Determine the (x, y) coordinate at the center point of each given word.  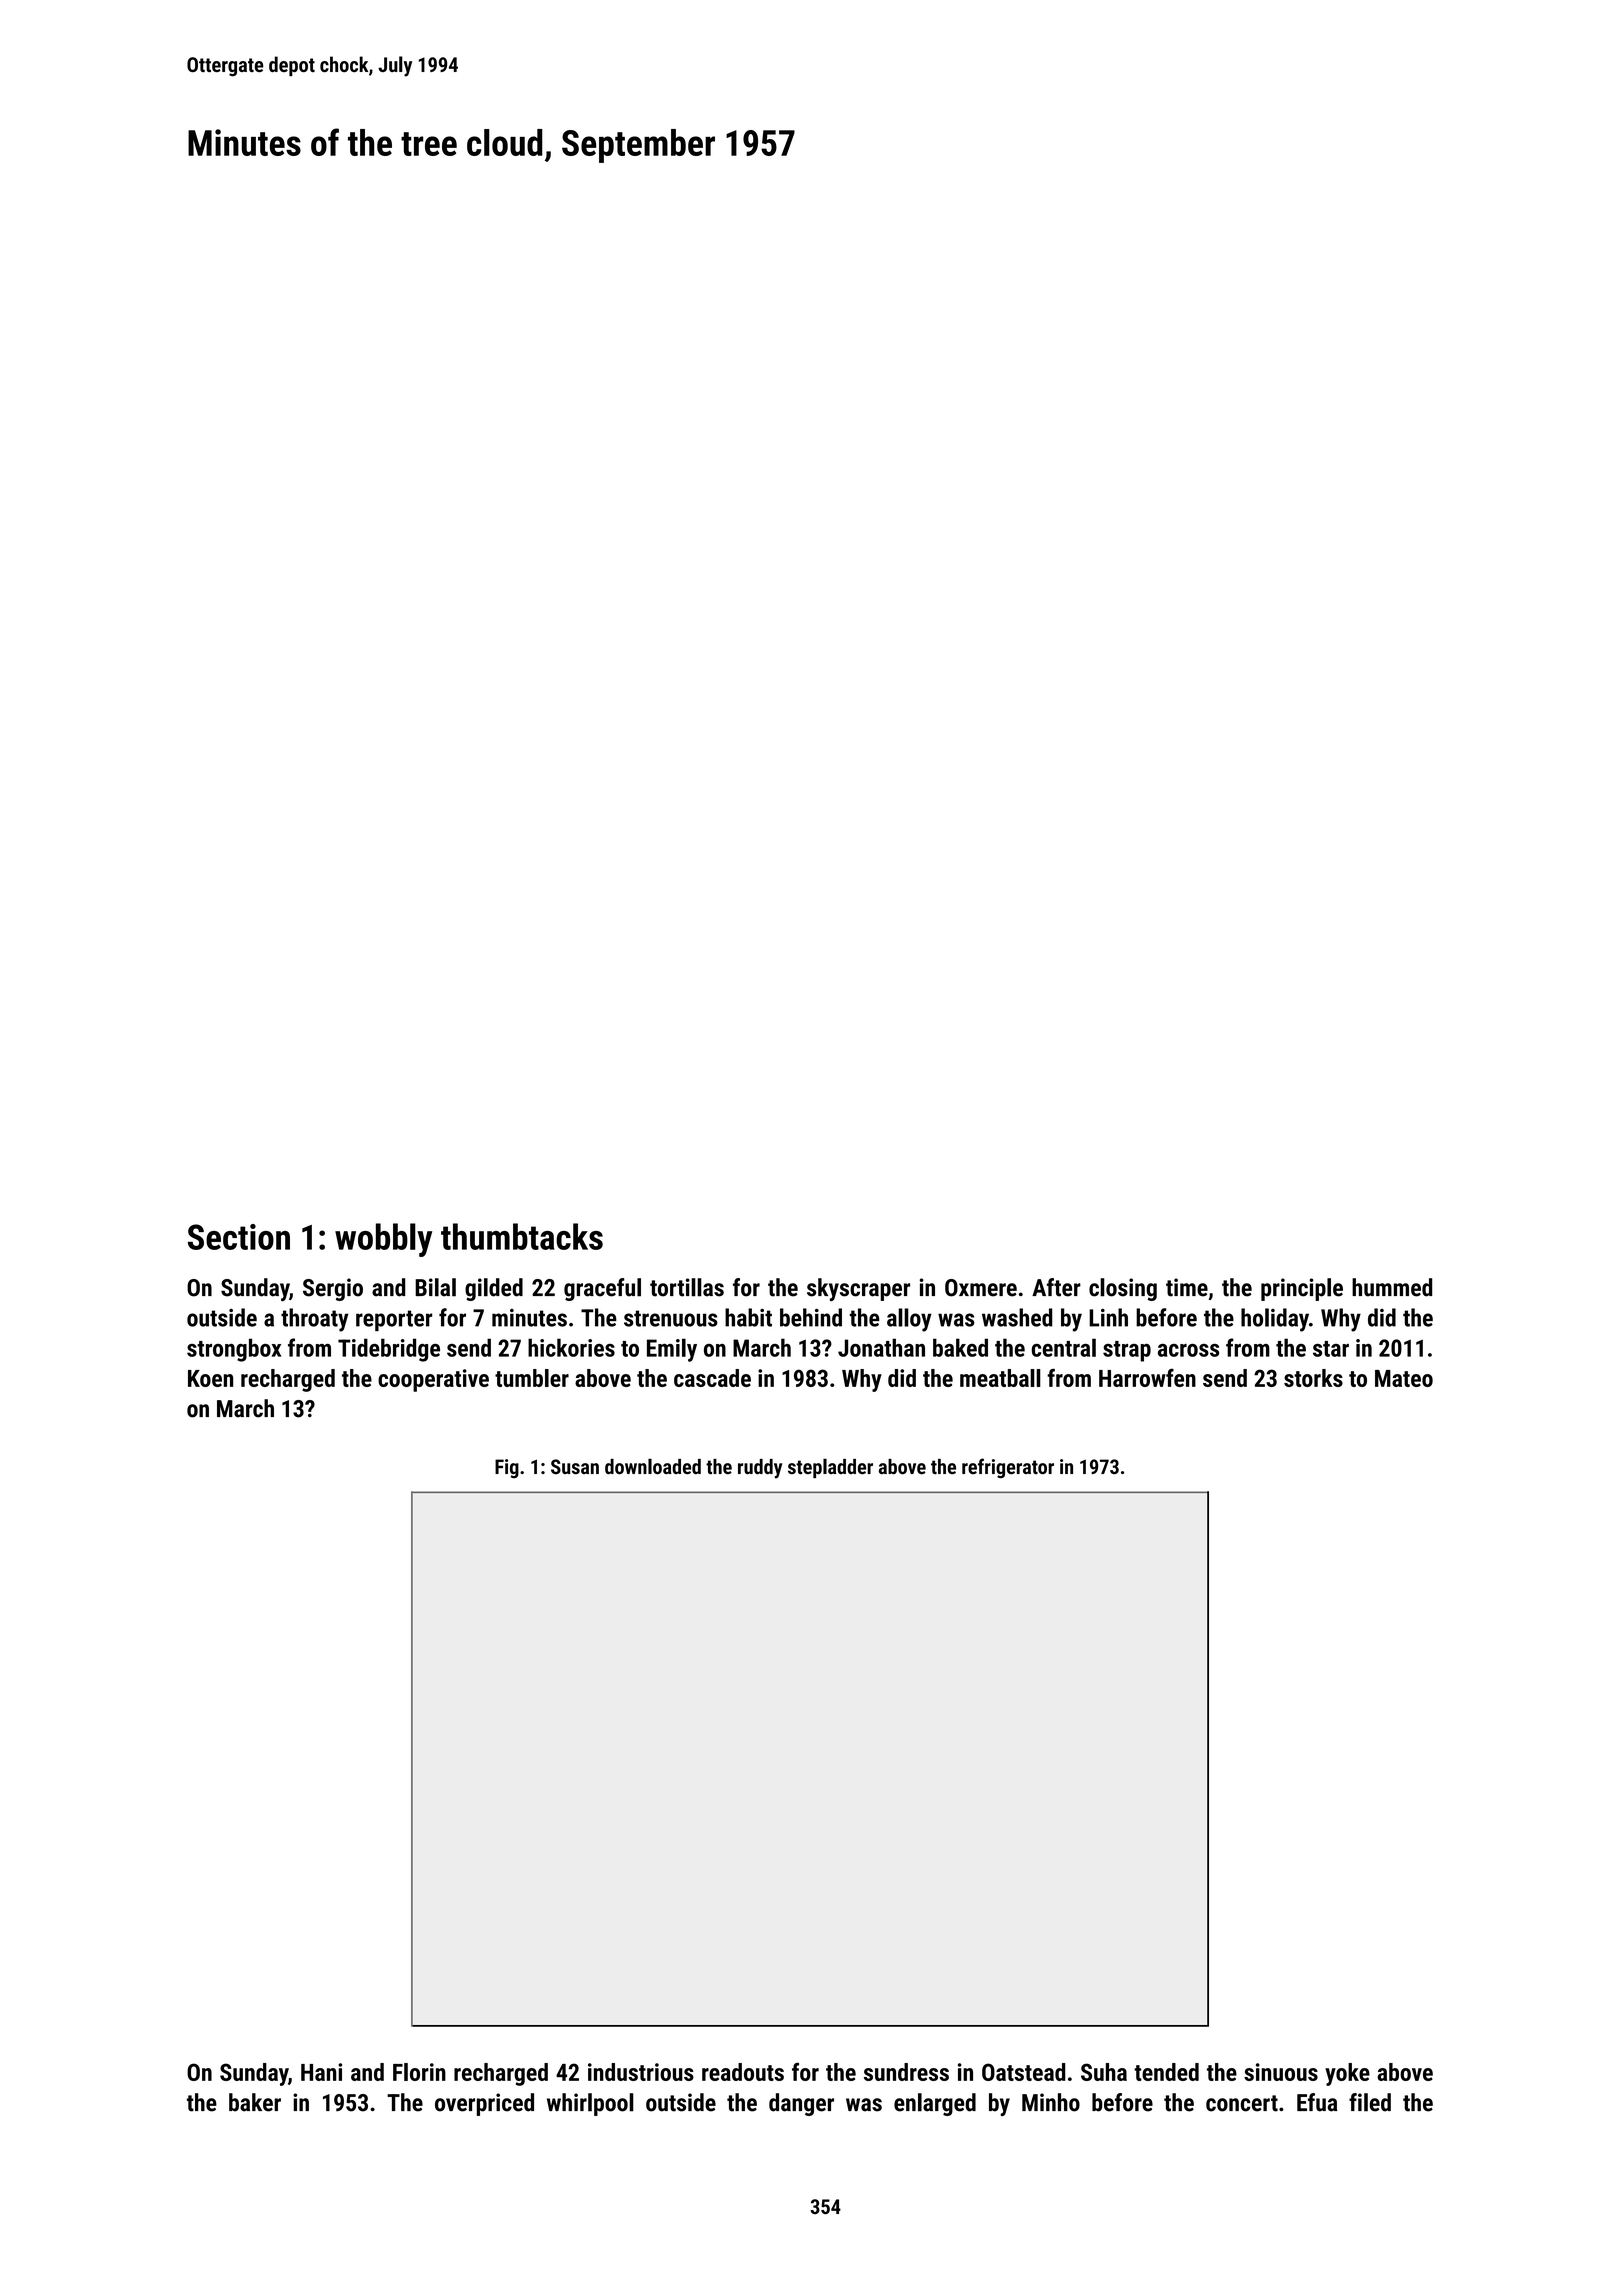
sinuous (1281, 2072)
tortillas (687, 1287)
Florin (419, 2072)
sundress (906, 2072)
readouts (743, 2072)
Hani (321, 2072)
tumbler (532, 1378)
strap (1127, 1351)
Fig (507, 1468)
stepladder (830, 1468)
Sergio (333, 1289)
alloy (909, 1320)
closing (1123, 1289)
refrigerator (1008, 1468)
